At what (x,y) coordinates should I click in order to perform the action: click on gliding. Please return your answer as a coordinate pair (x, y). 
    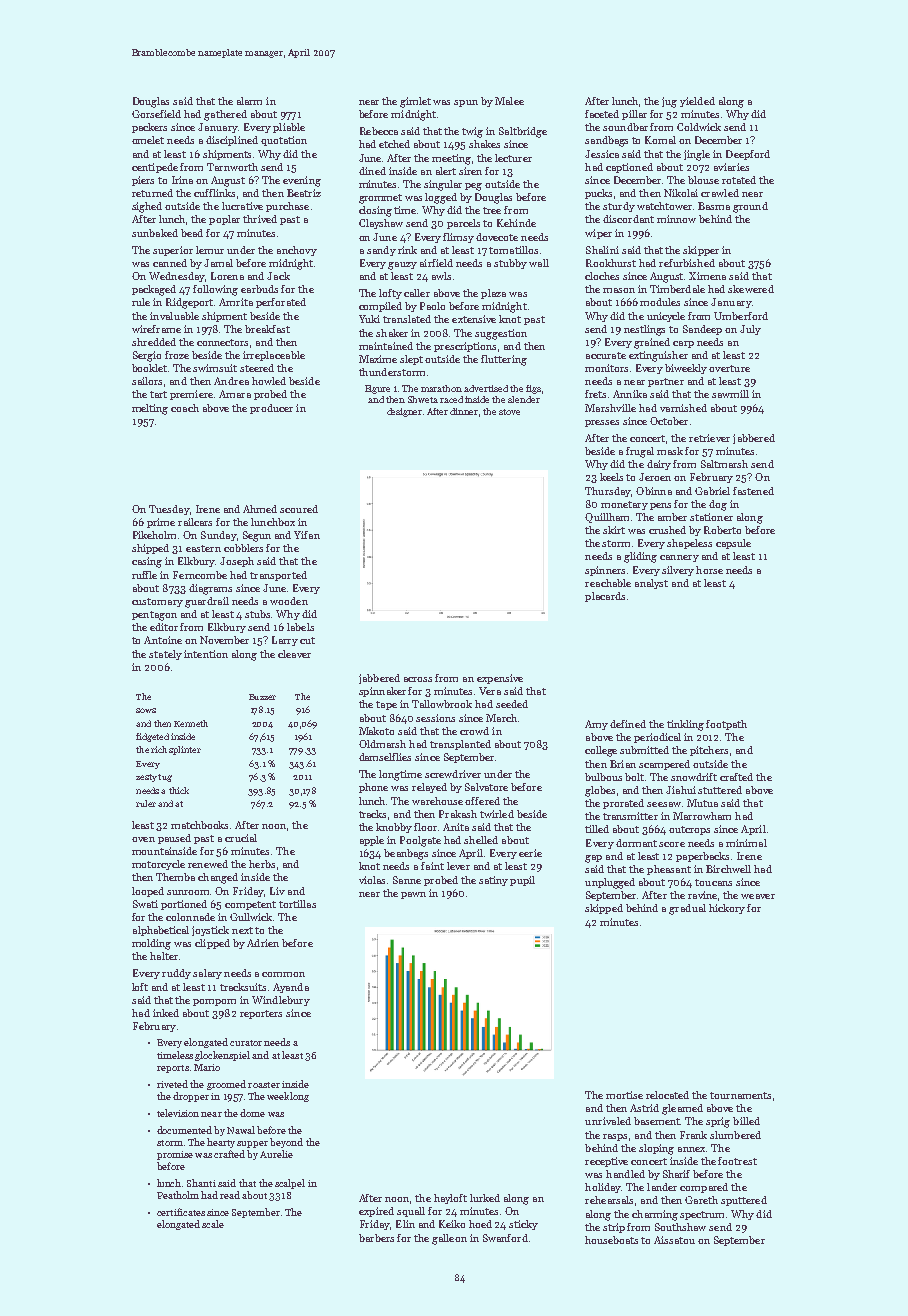
    Looking at the image, I should click on (640, 557).
